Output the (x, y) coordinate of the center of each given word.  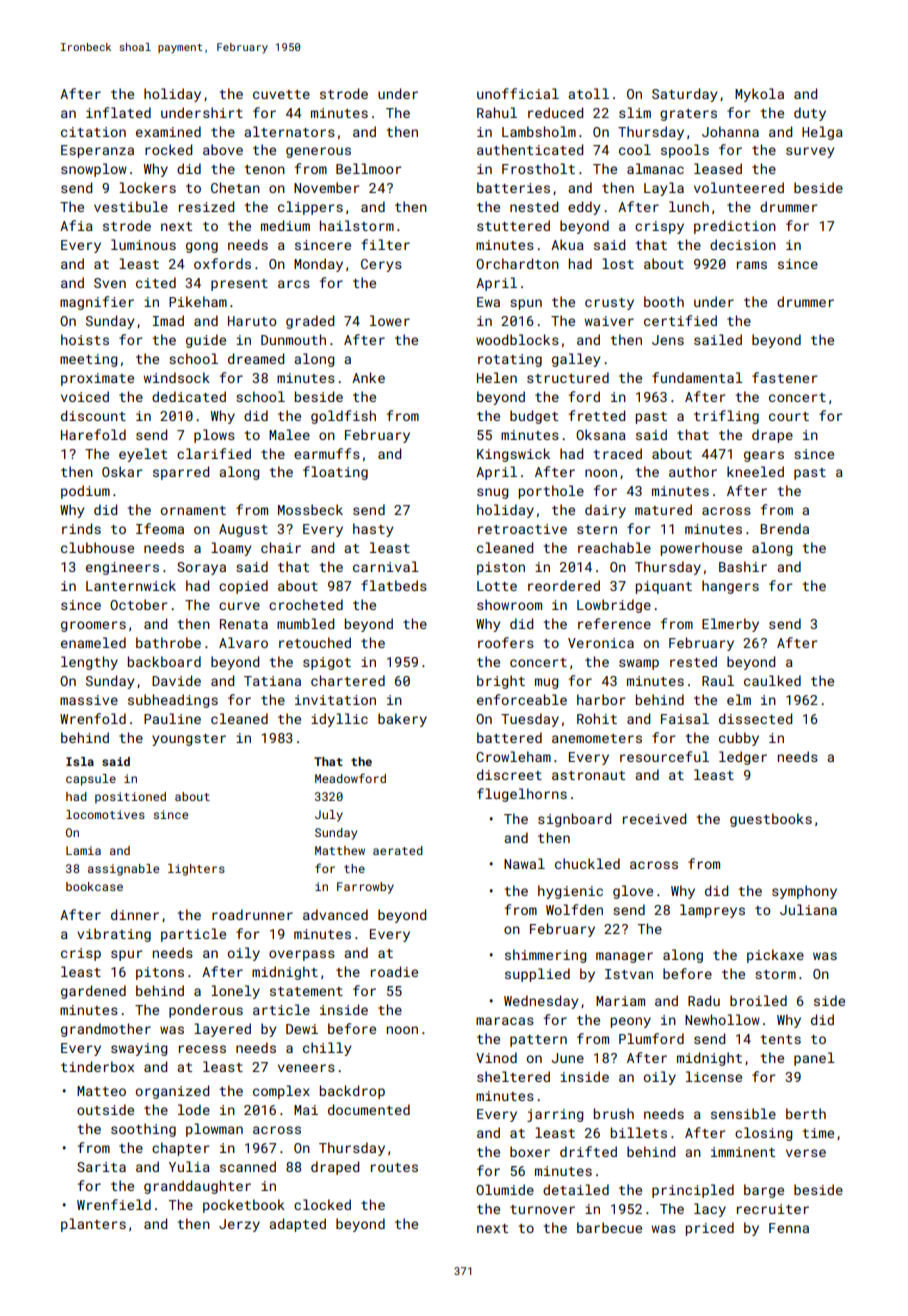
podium (85, 492)
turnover (542, 1209)
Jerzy (239, 1225)
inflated (118, 112)
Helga (822, 133)
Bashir (743, 566)
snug (492, 493)
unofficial (518, 93)
